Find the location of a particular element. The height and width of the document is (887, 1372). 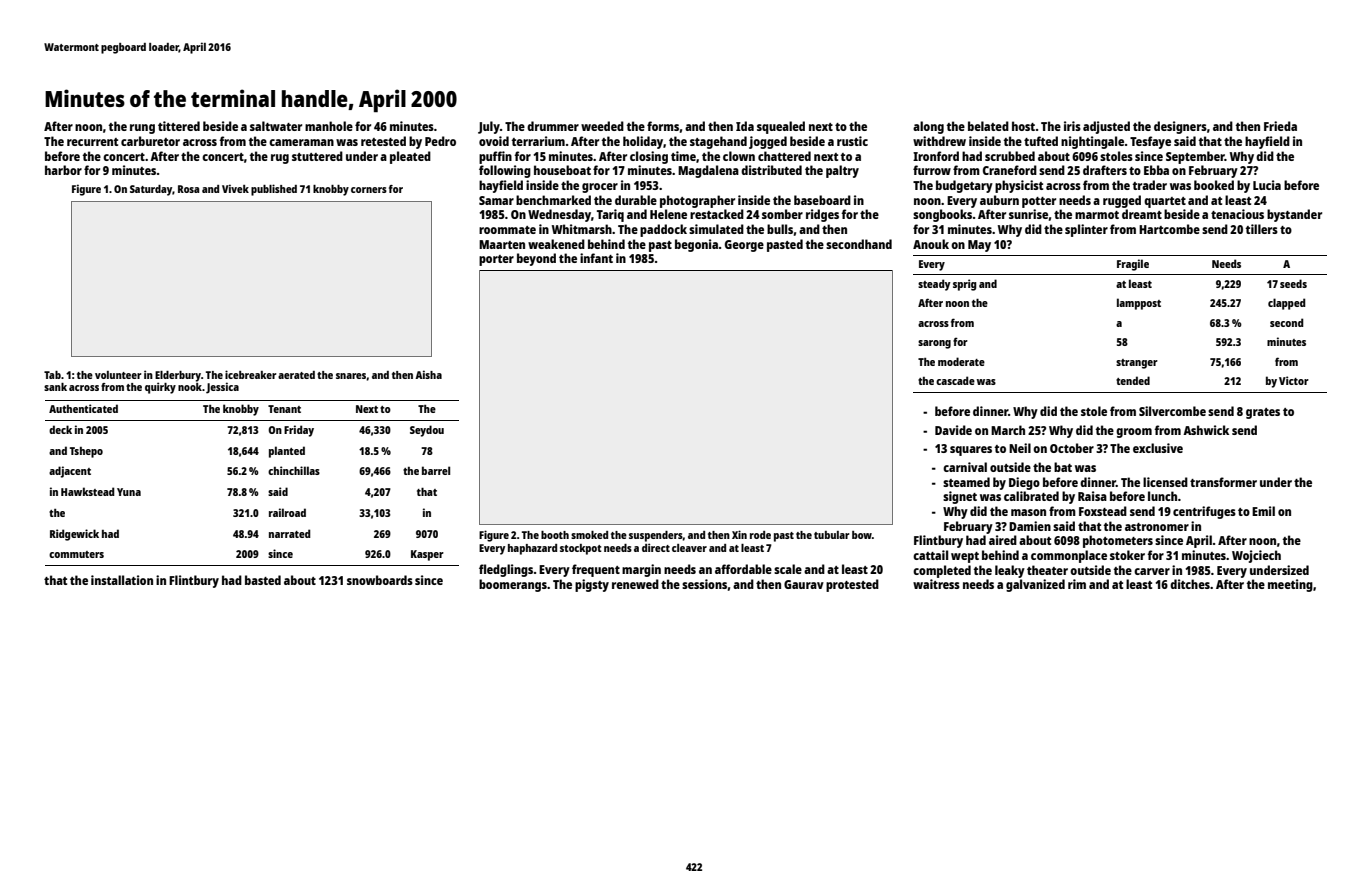

Fragile is located at coordinates (1133, 265).
